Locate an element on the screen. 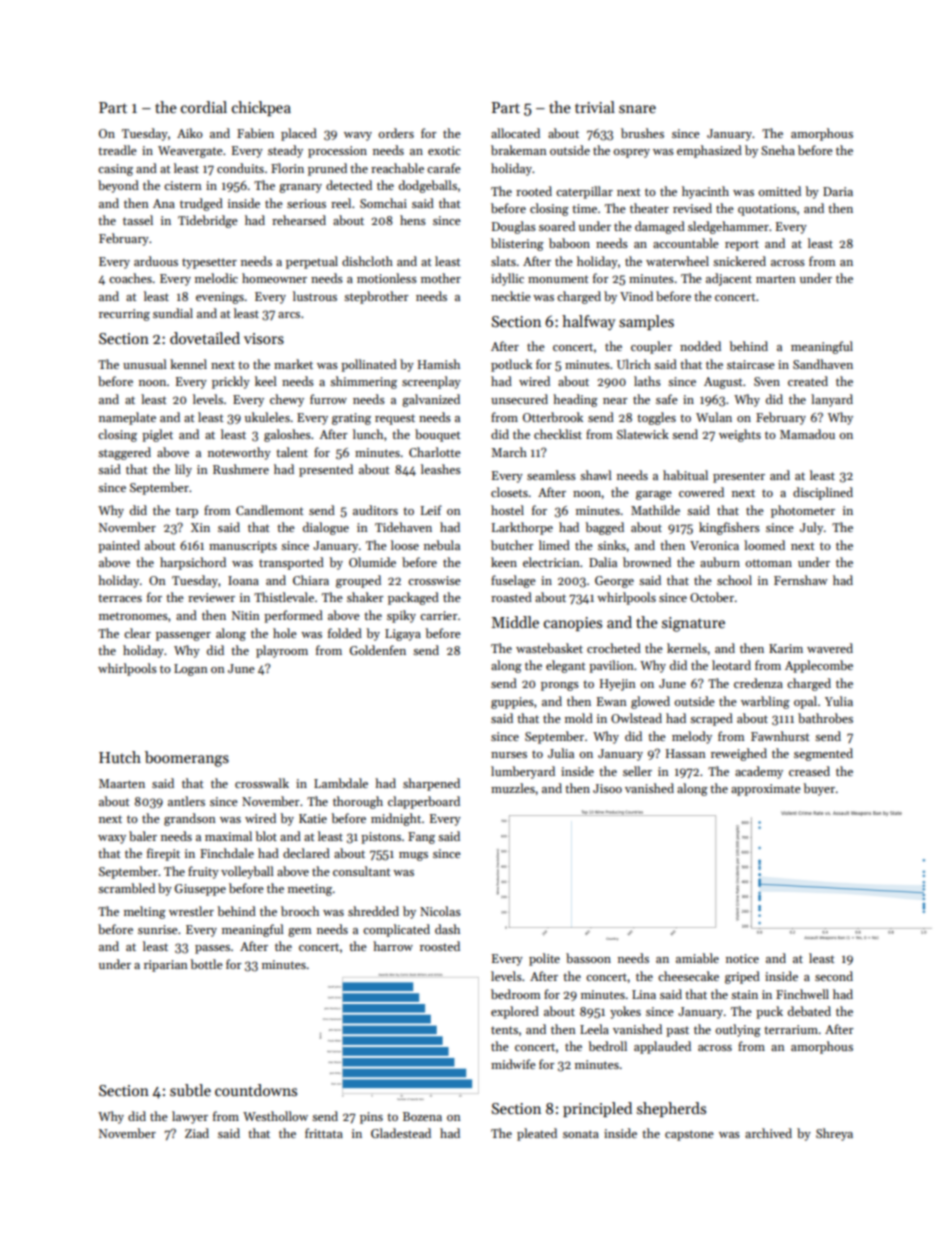  cordial is located at coordinates (204, 107).
